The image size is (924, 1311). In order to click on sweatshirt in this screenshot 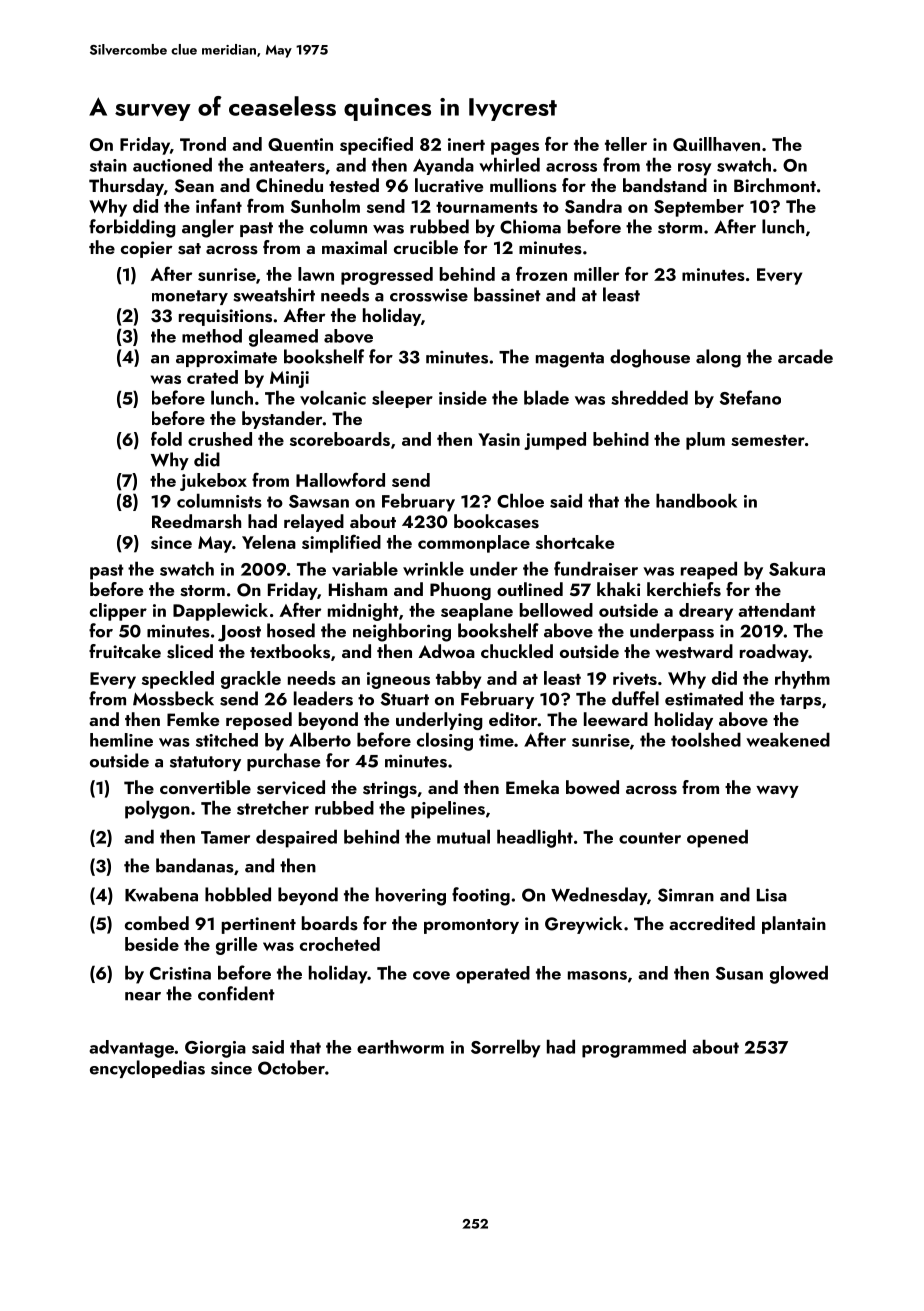, I will do `click(274, 294)`.
